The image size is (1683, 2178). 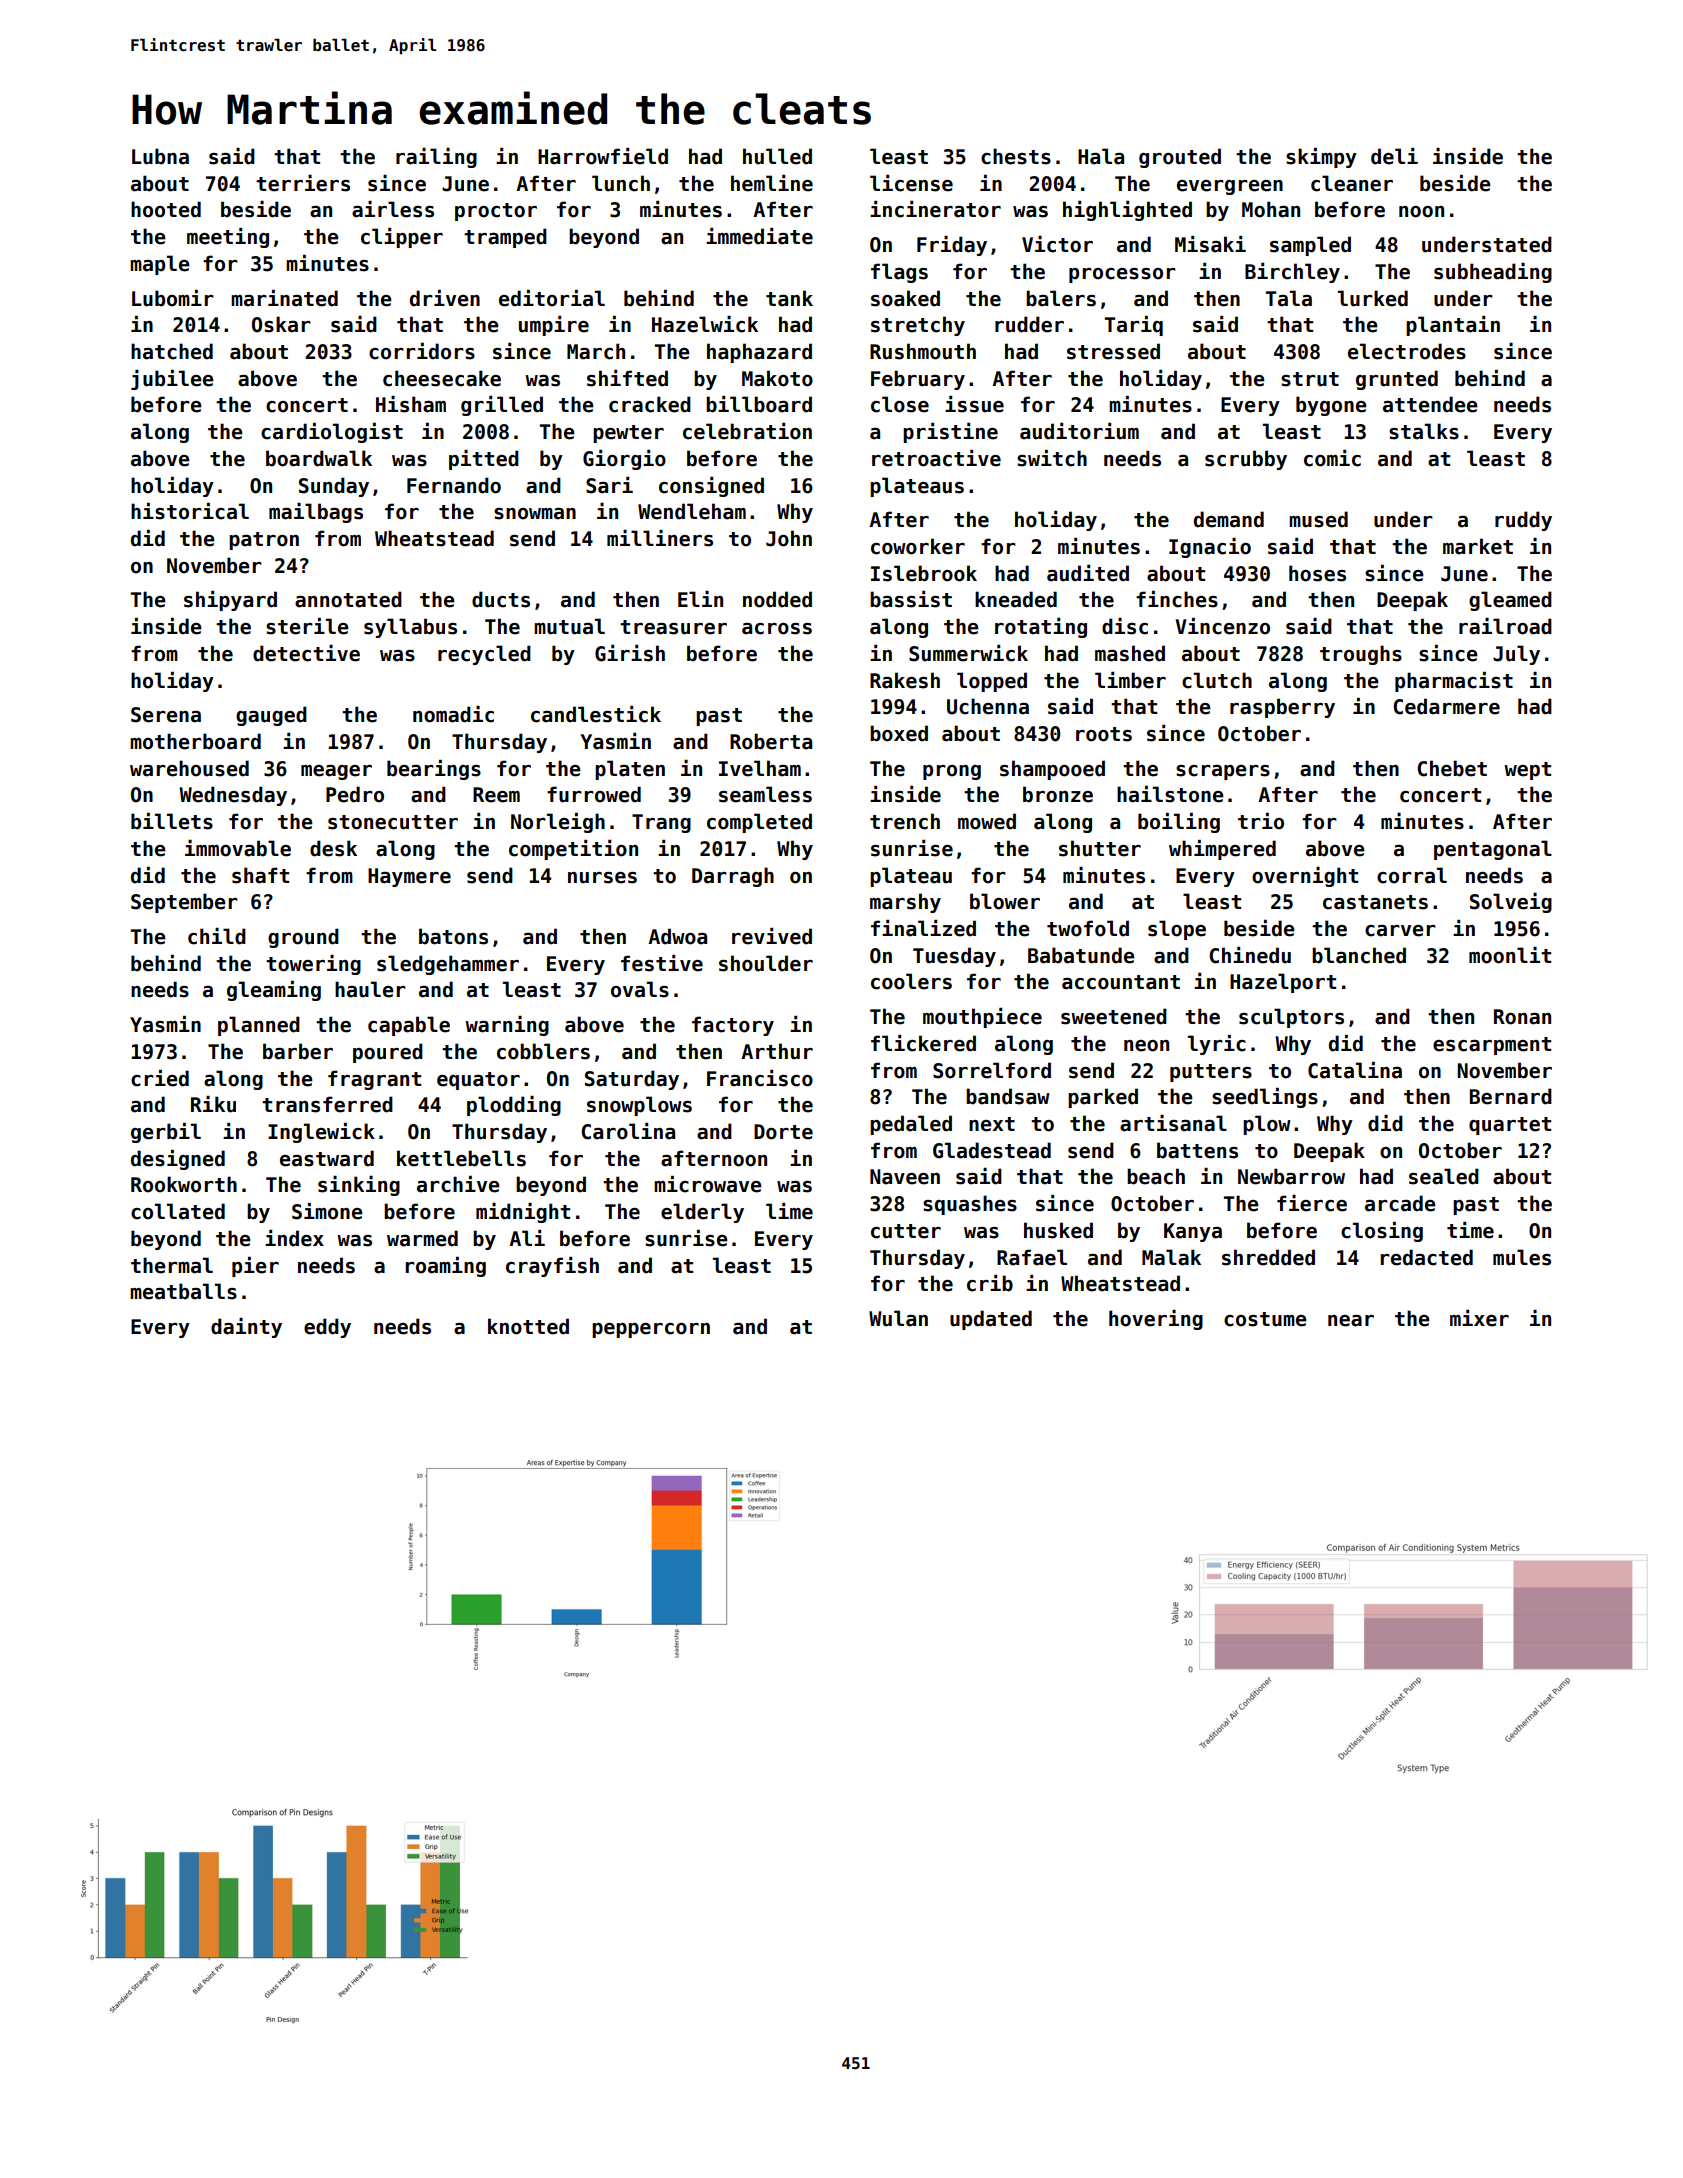 What do you see at coordinates (1061, 298) in the screenshot?
I see `balers` at bounding box center [1061, 298].
